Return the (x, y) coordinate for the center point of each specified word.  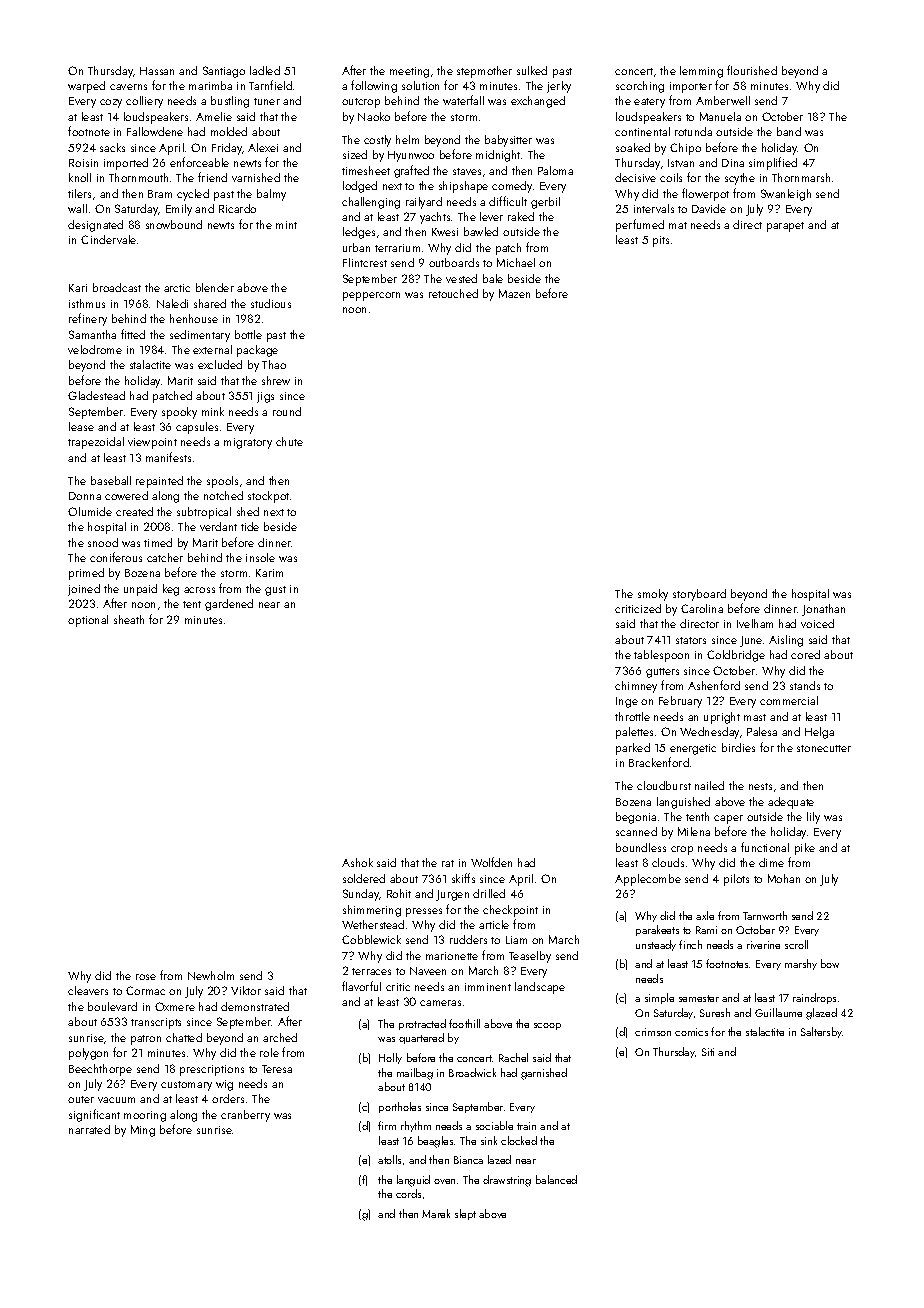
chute (289, 441)
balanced (556, 1179)
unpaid (140, 590)
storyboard (699, 595)
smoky (653, 595)
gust (275, 591)
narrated (89, 1129)
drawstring (507, 1181)
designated (95, 226)
